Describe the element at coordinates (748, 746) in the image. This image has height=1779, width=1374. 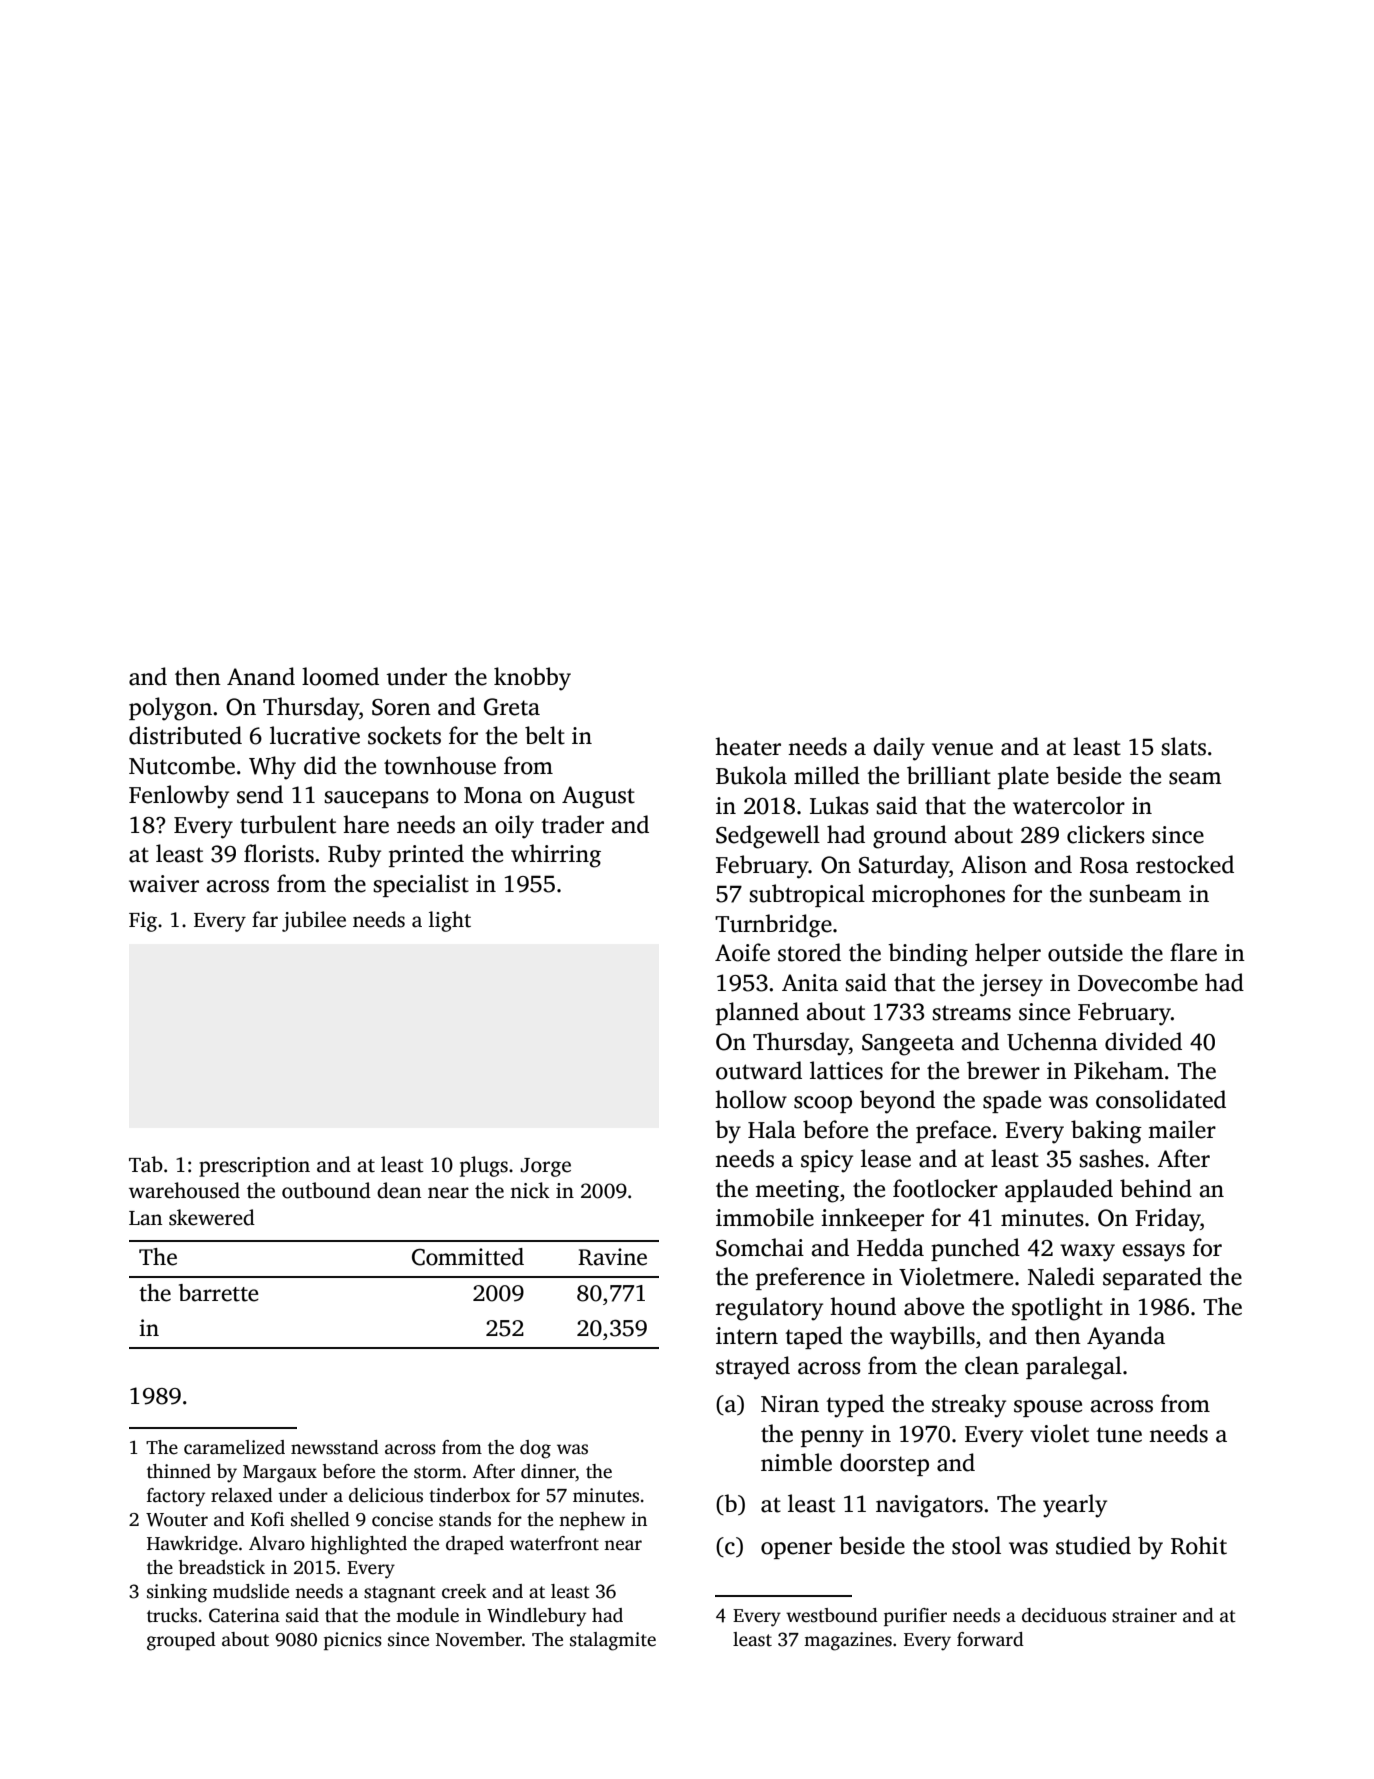
I see `heater` at that location.
